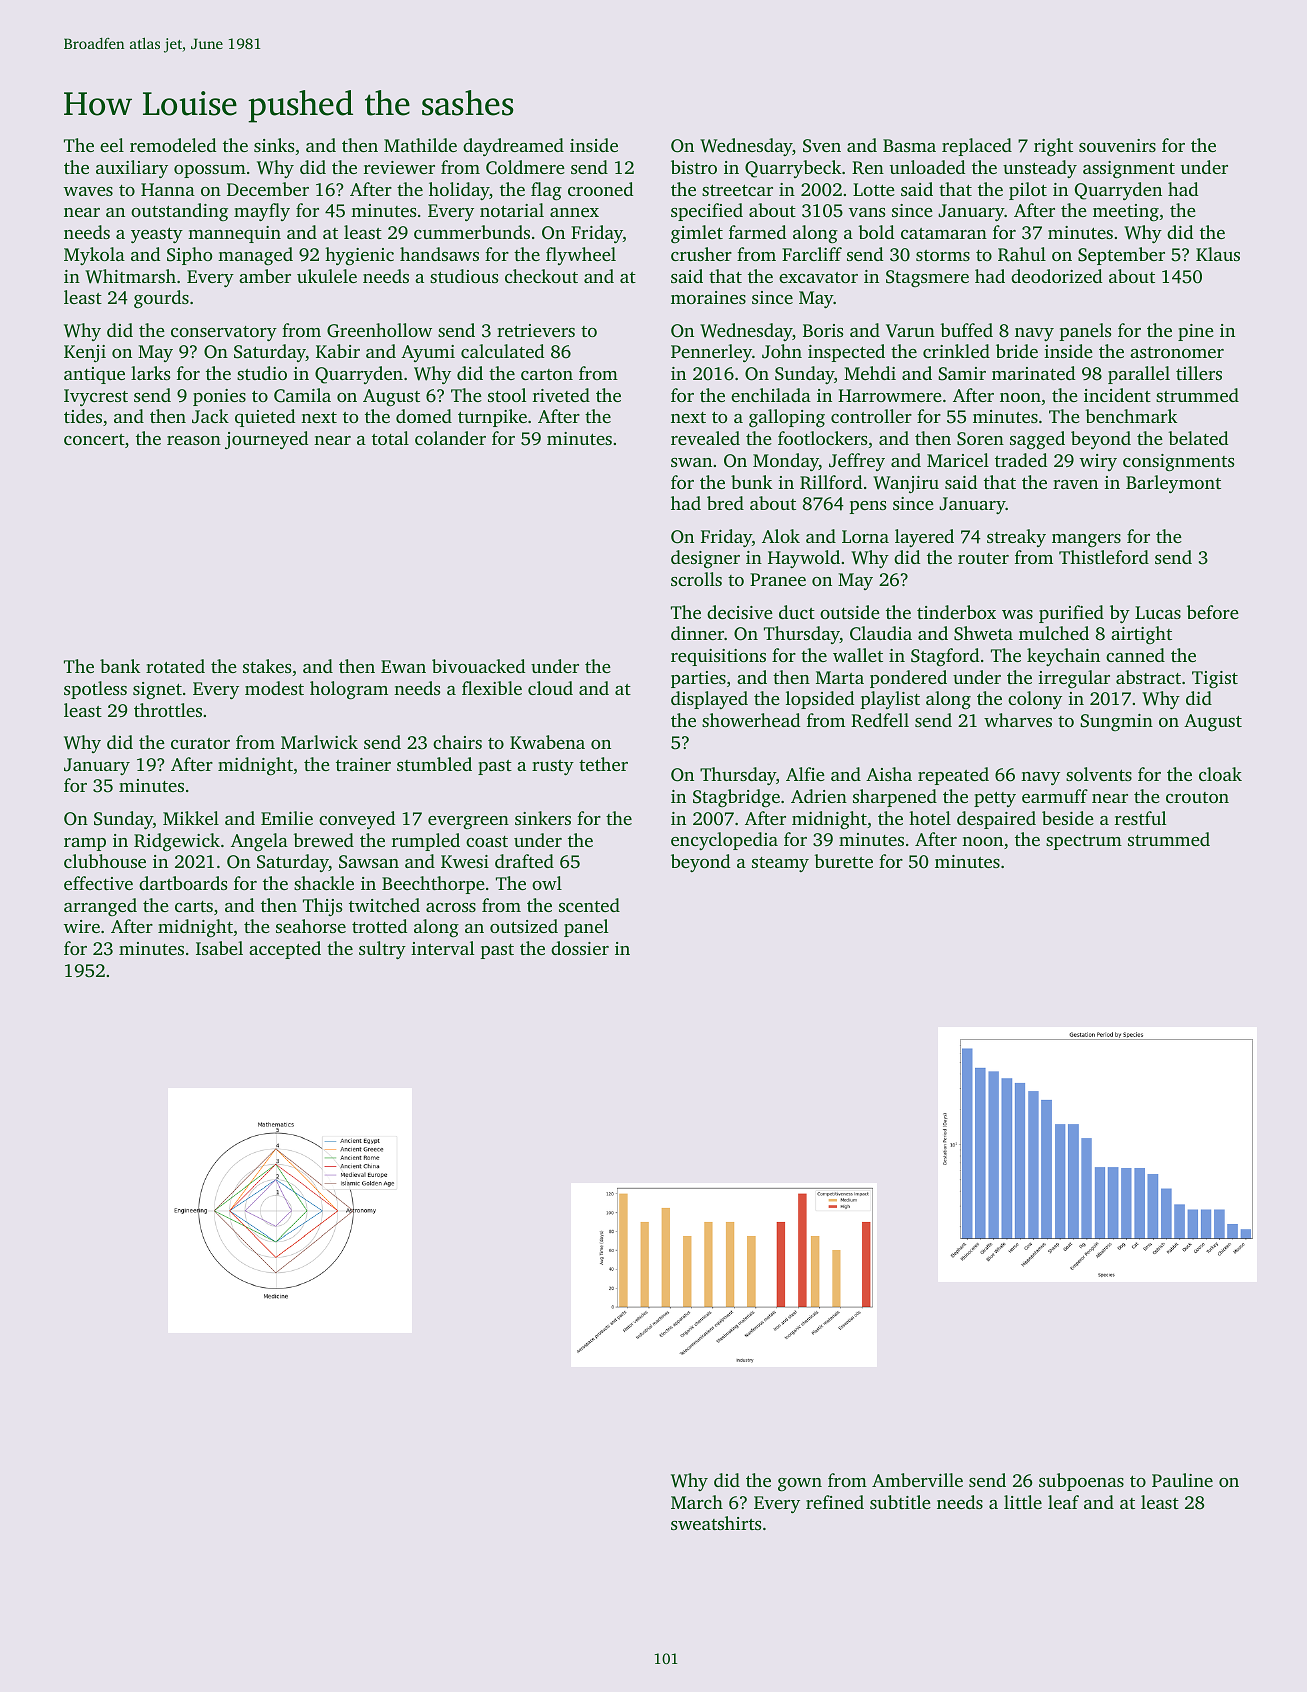 The image size is (1307, 1692). I want to click on subpoenas, so click(1081, 1482).
